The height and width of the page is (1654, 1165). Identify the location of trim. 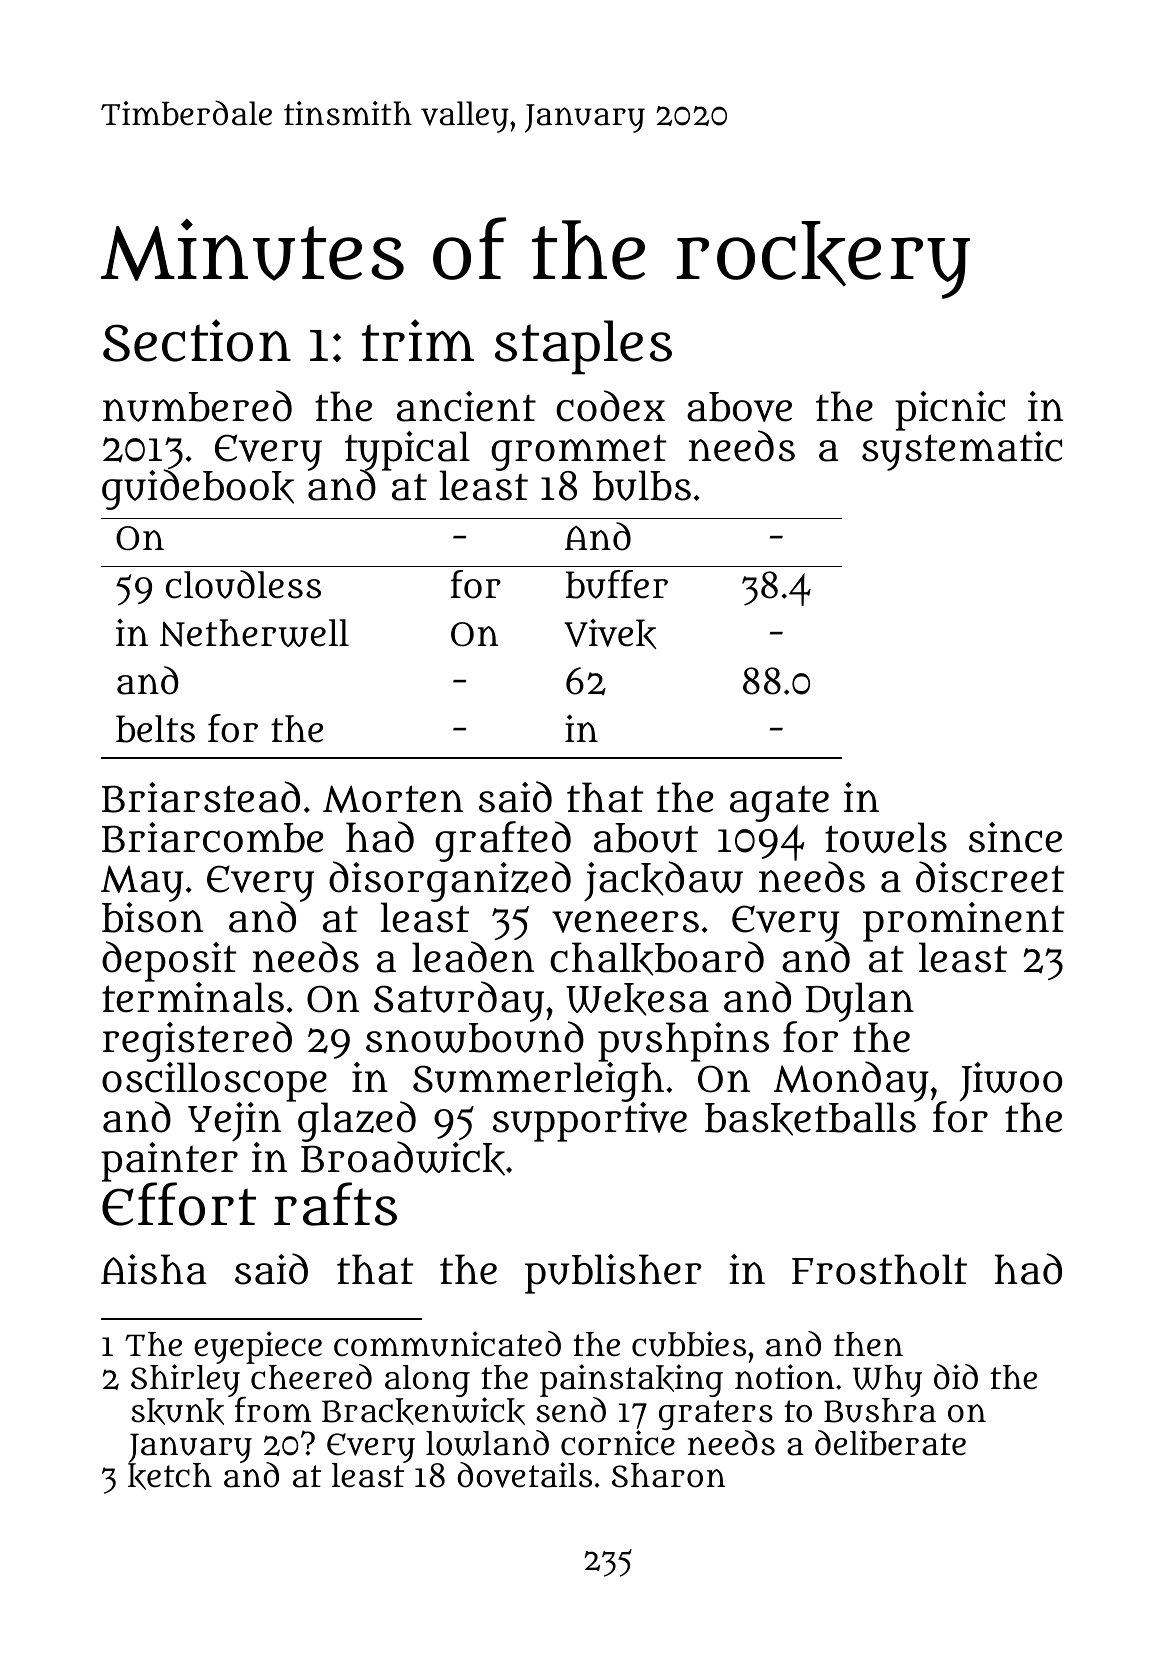
(418, 340).
